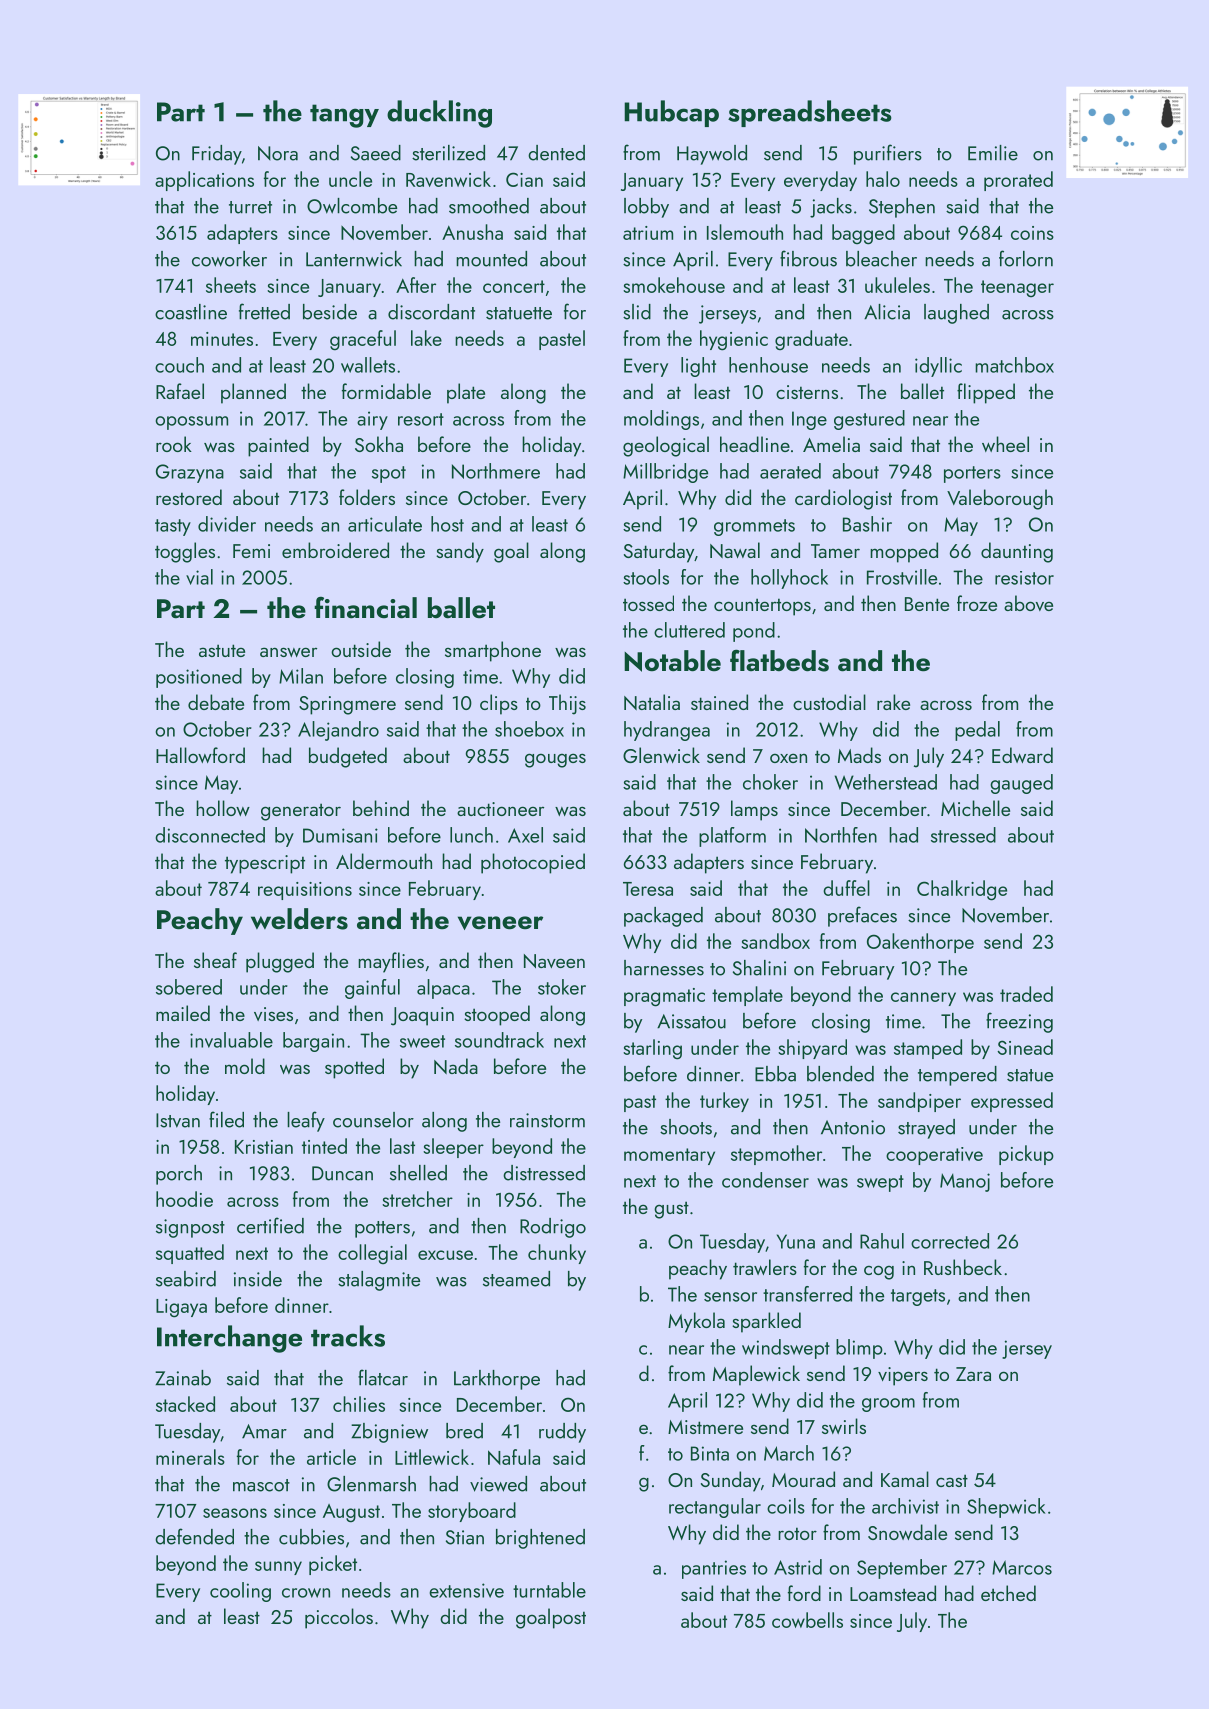 The width and height of the screenshot is (1209, 1709). Describe the element at coordinates (661, 755) in the screenshot. I see `Glenwick` at that location.
